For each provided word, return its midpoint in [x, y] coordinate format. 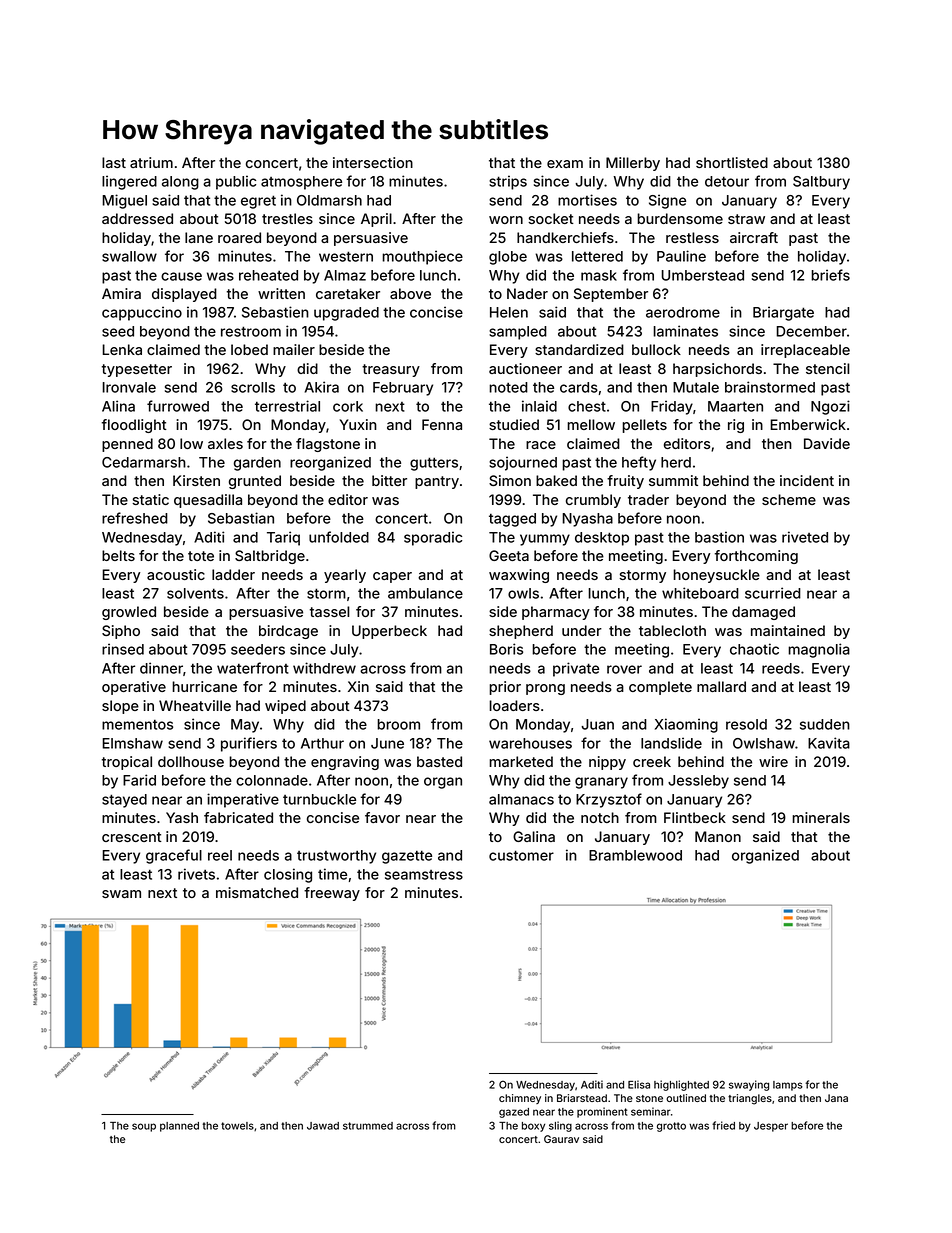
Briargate [783, 313]
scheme [789, 499]
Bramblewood [635, 855]
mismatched [257, 892]
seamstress [424, 875]
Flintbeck [695, 817]
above [410, 293]
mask [599, 275]
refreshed [135, 518]
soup [144, 1127]
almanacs [521, 799]
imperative [243, 800]
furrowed [178, 406]
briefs [830, 275]
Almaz [345, 275]
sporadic [433, 538]
